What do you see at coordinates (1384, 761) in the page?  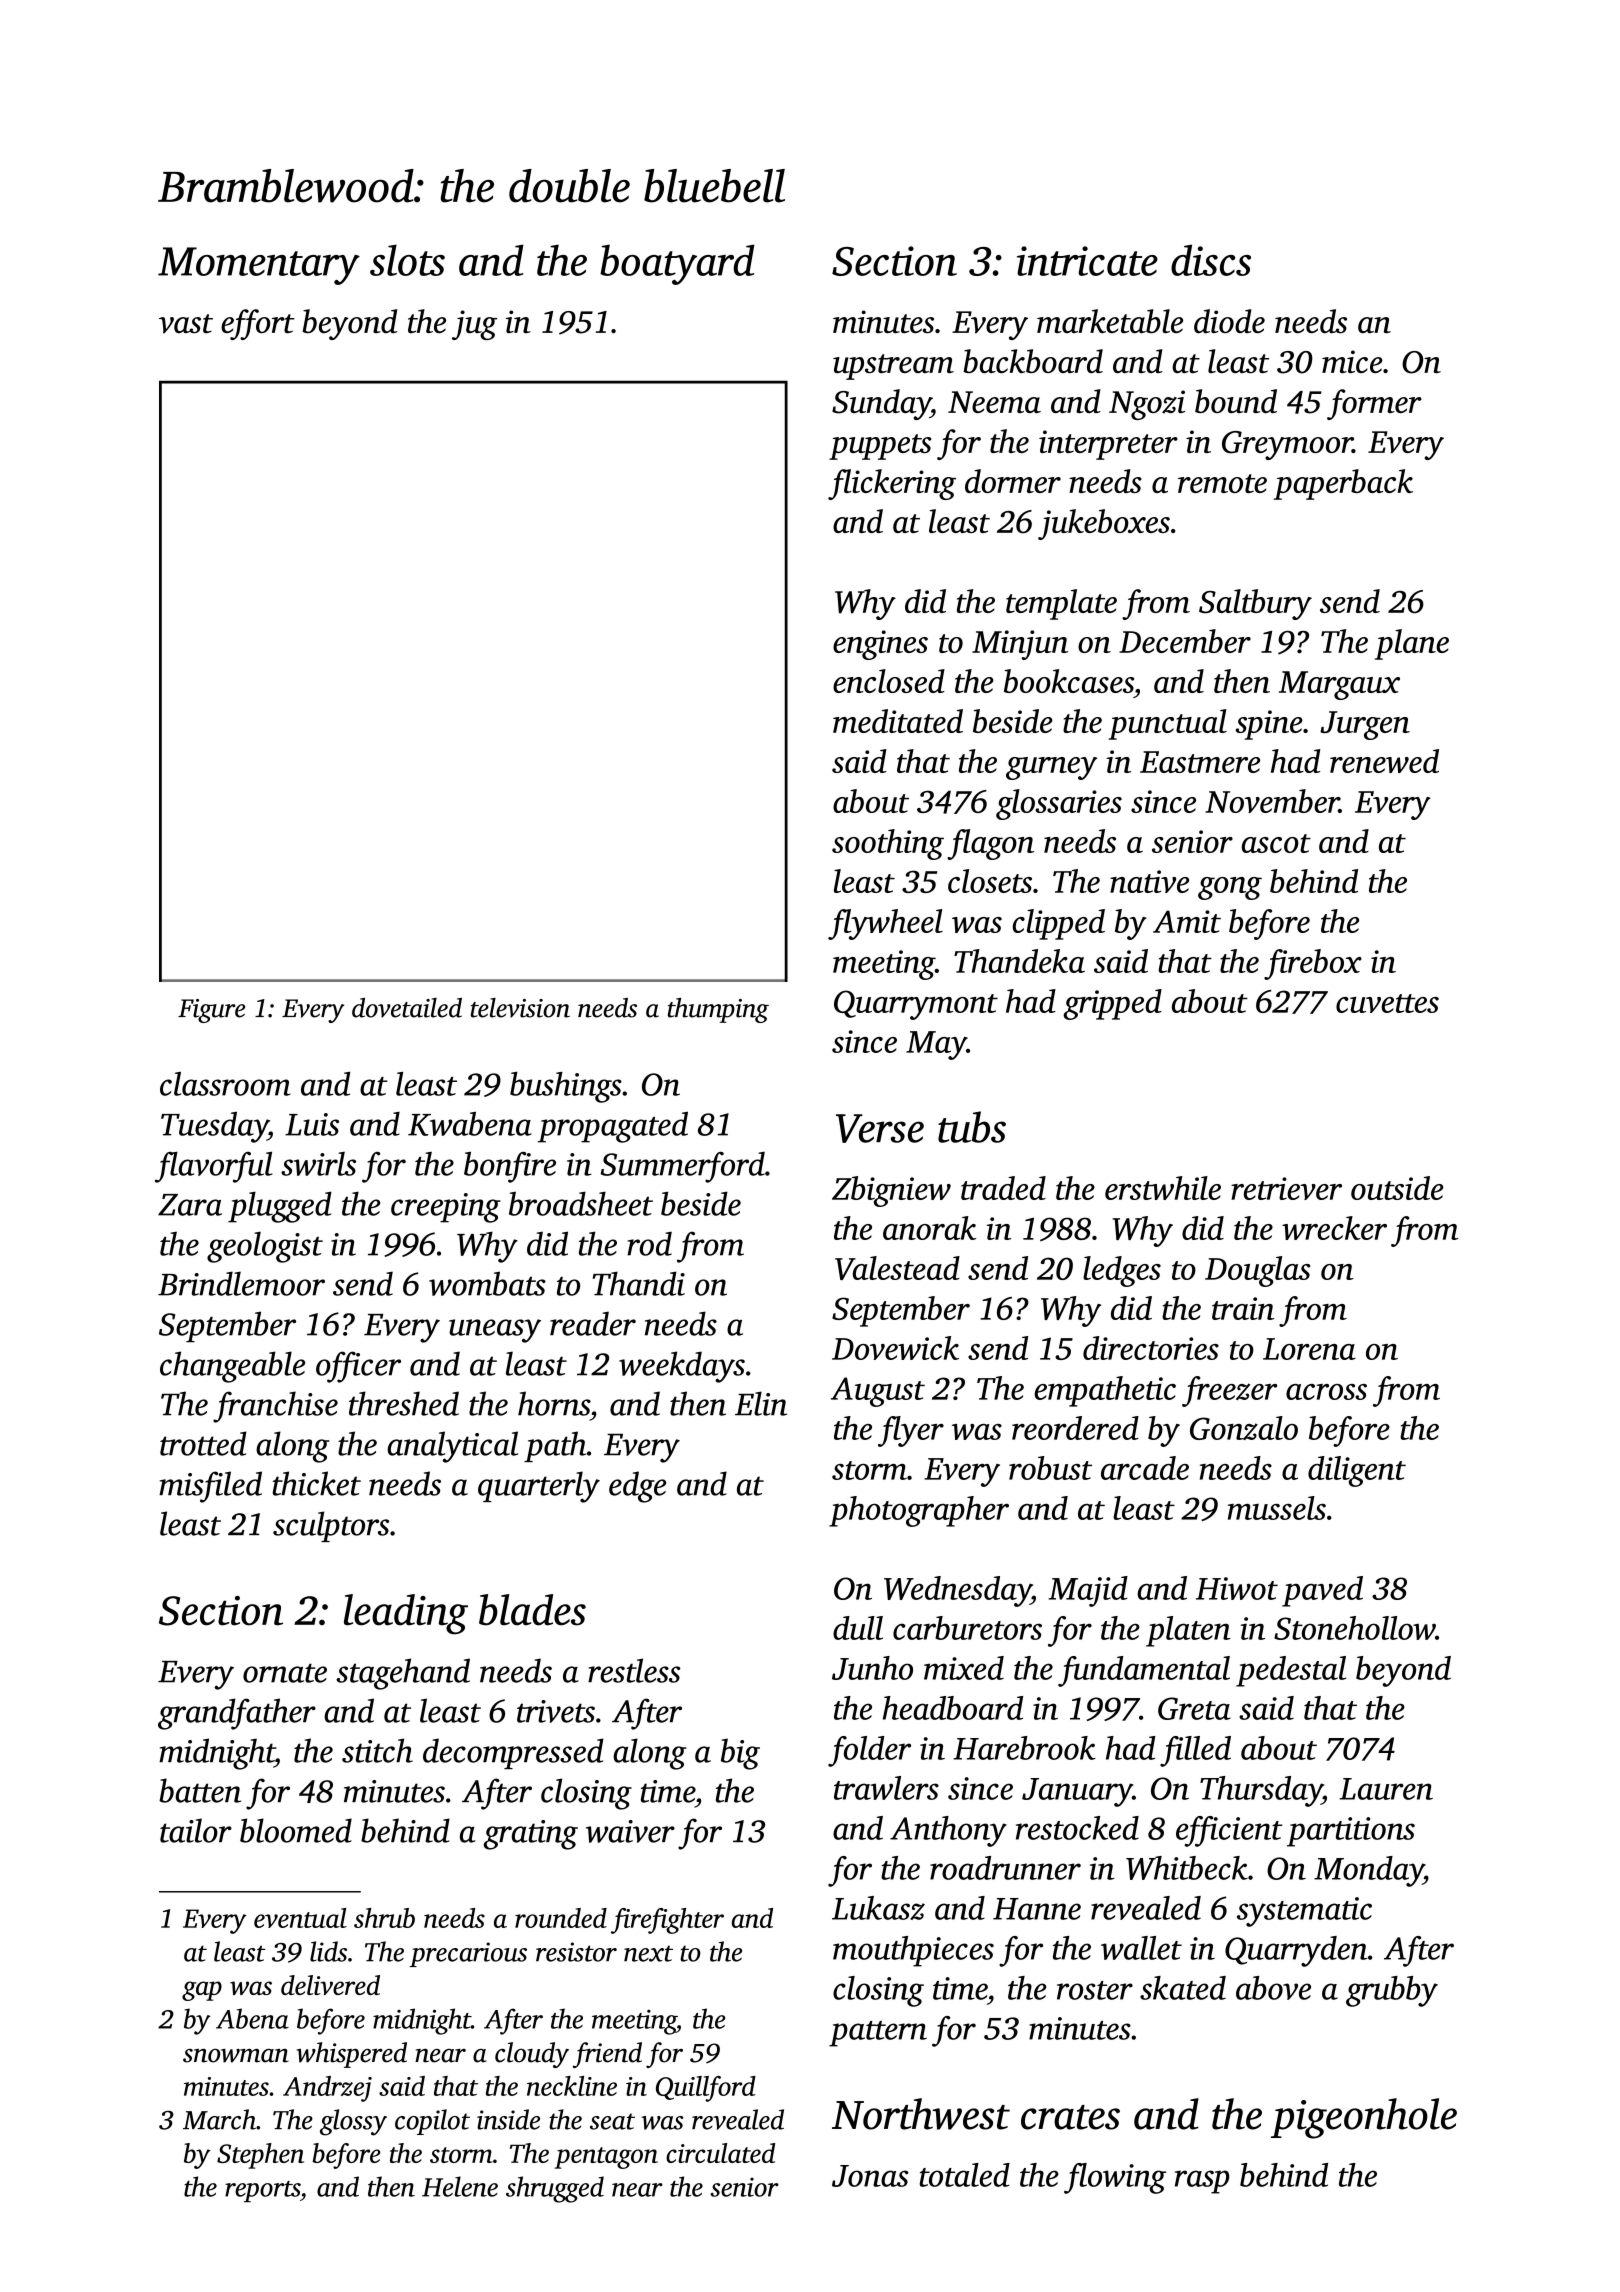 I see `renewed` at bounding box center [1384, 761].
